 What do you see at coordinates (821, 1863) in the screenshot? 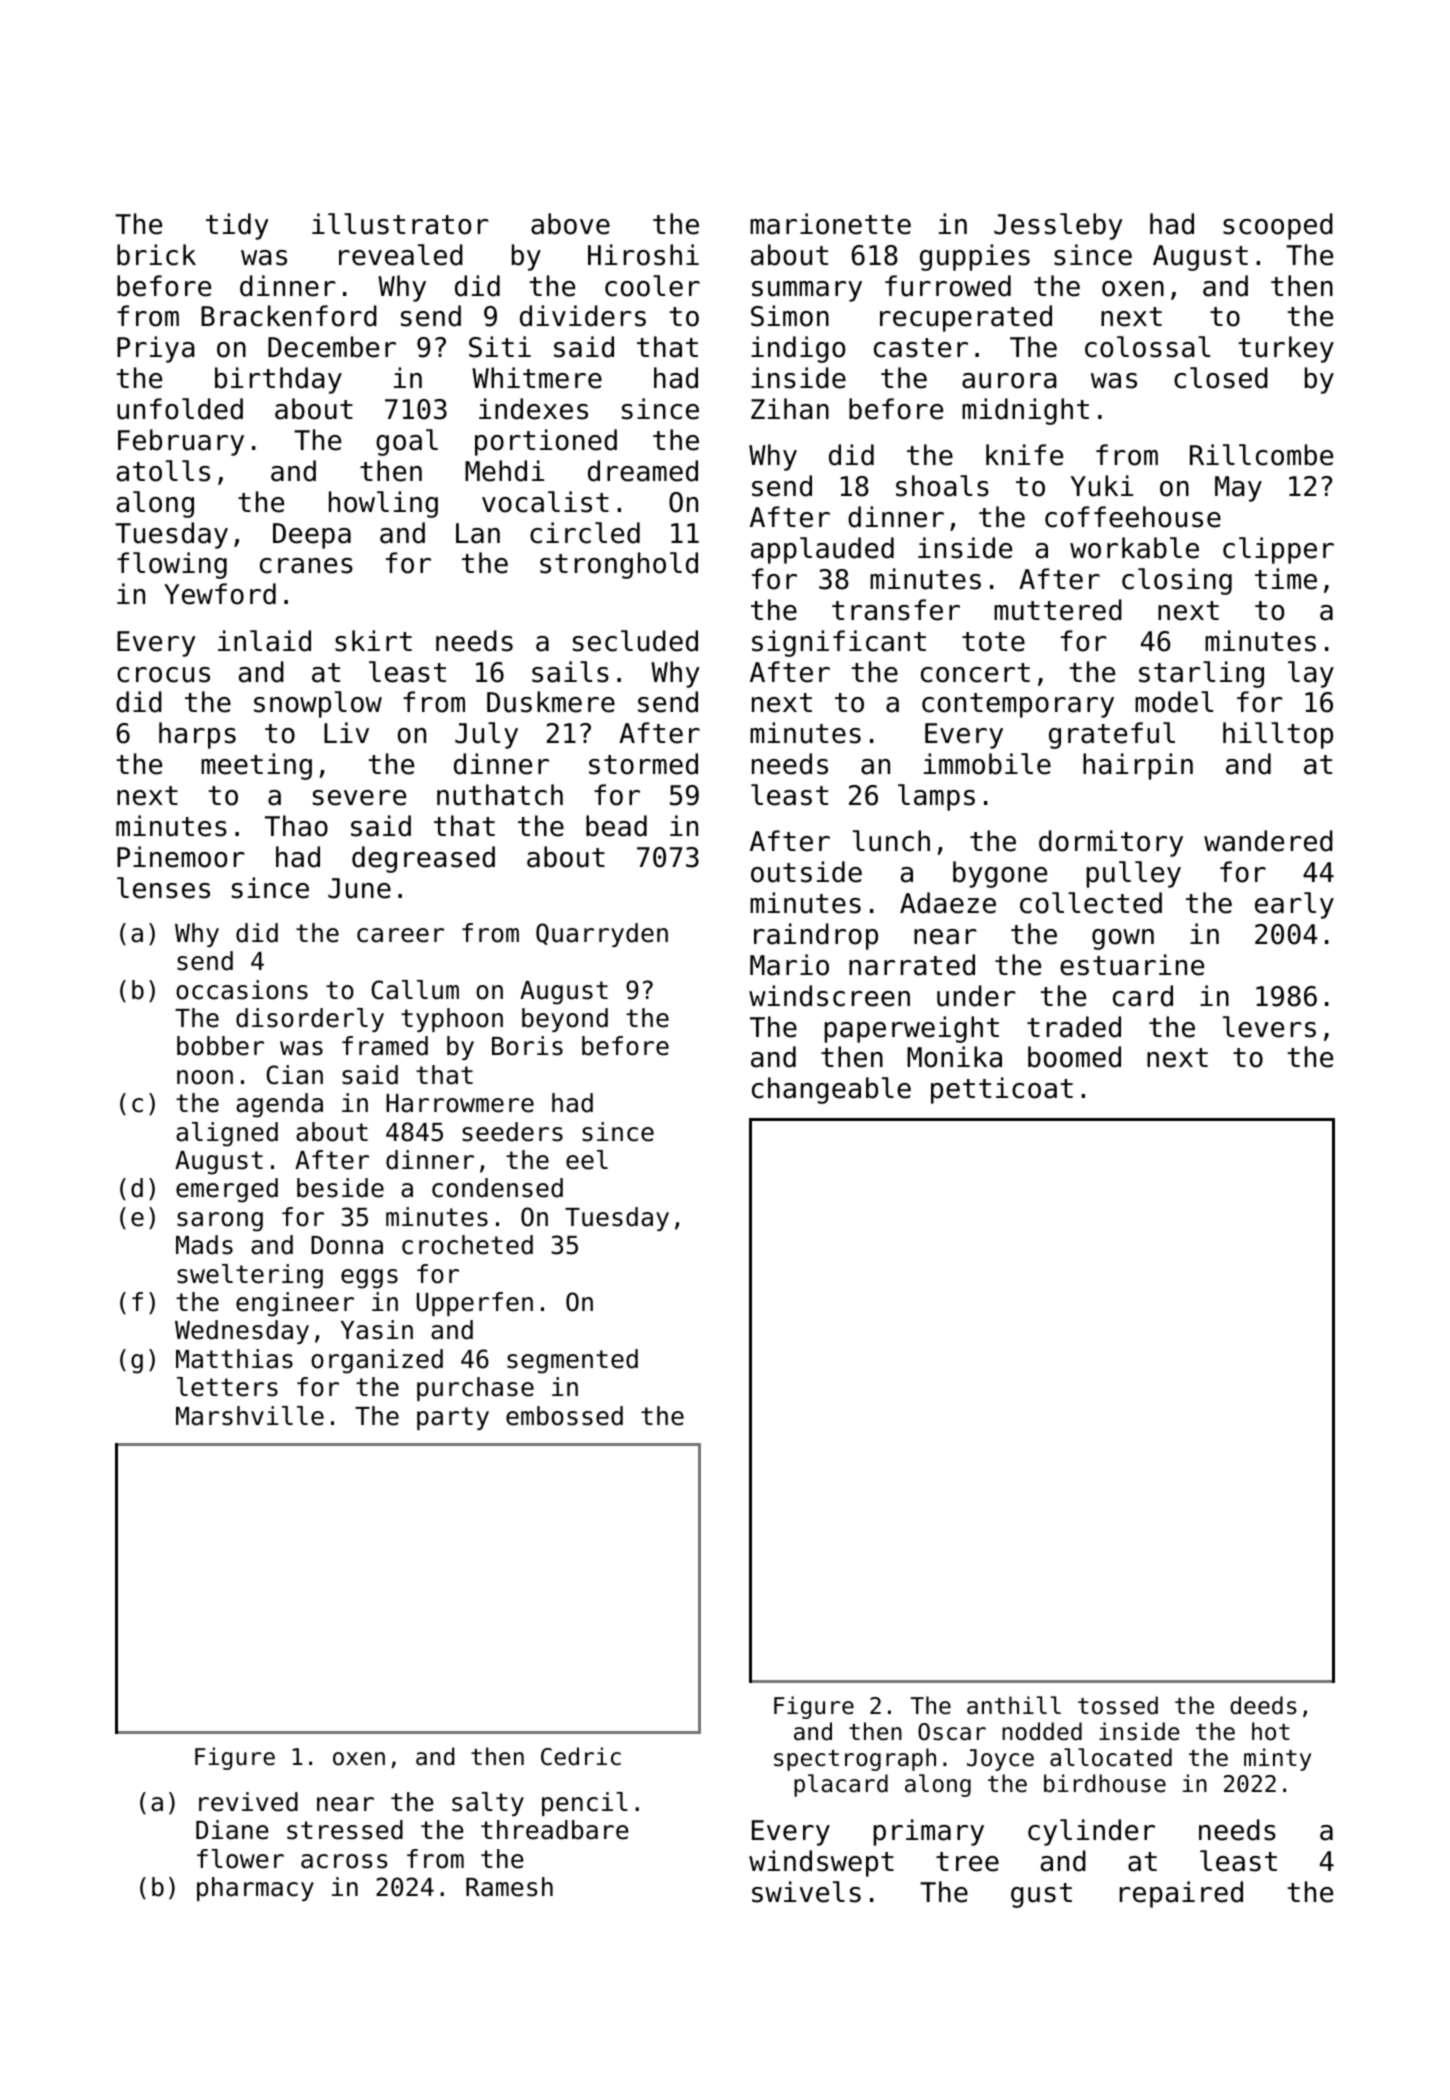
I see `windswept` at bounding box center [821, 1863].
